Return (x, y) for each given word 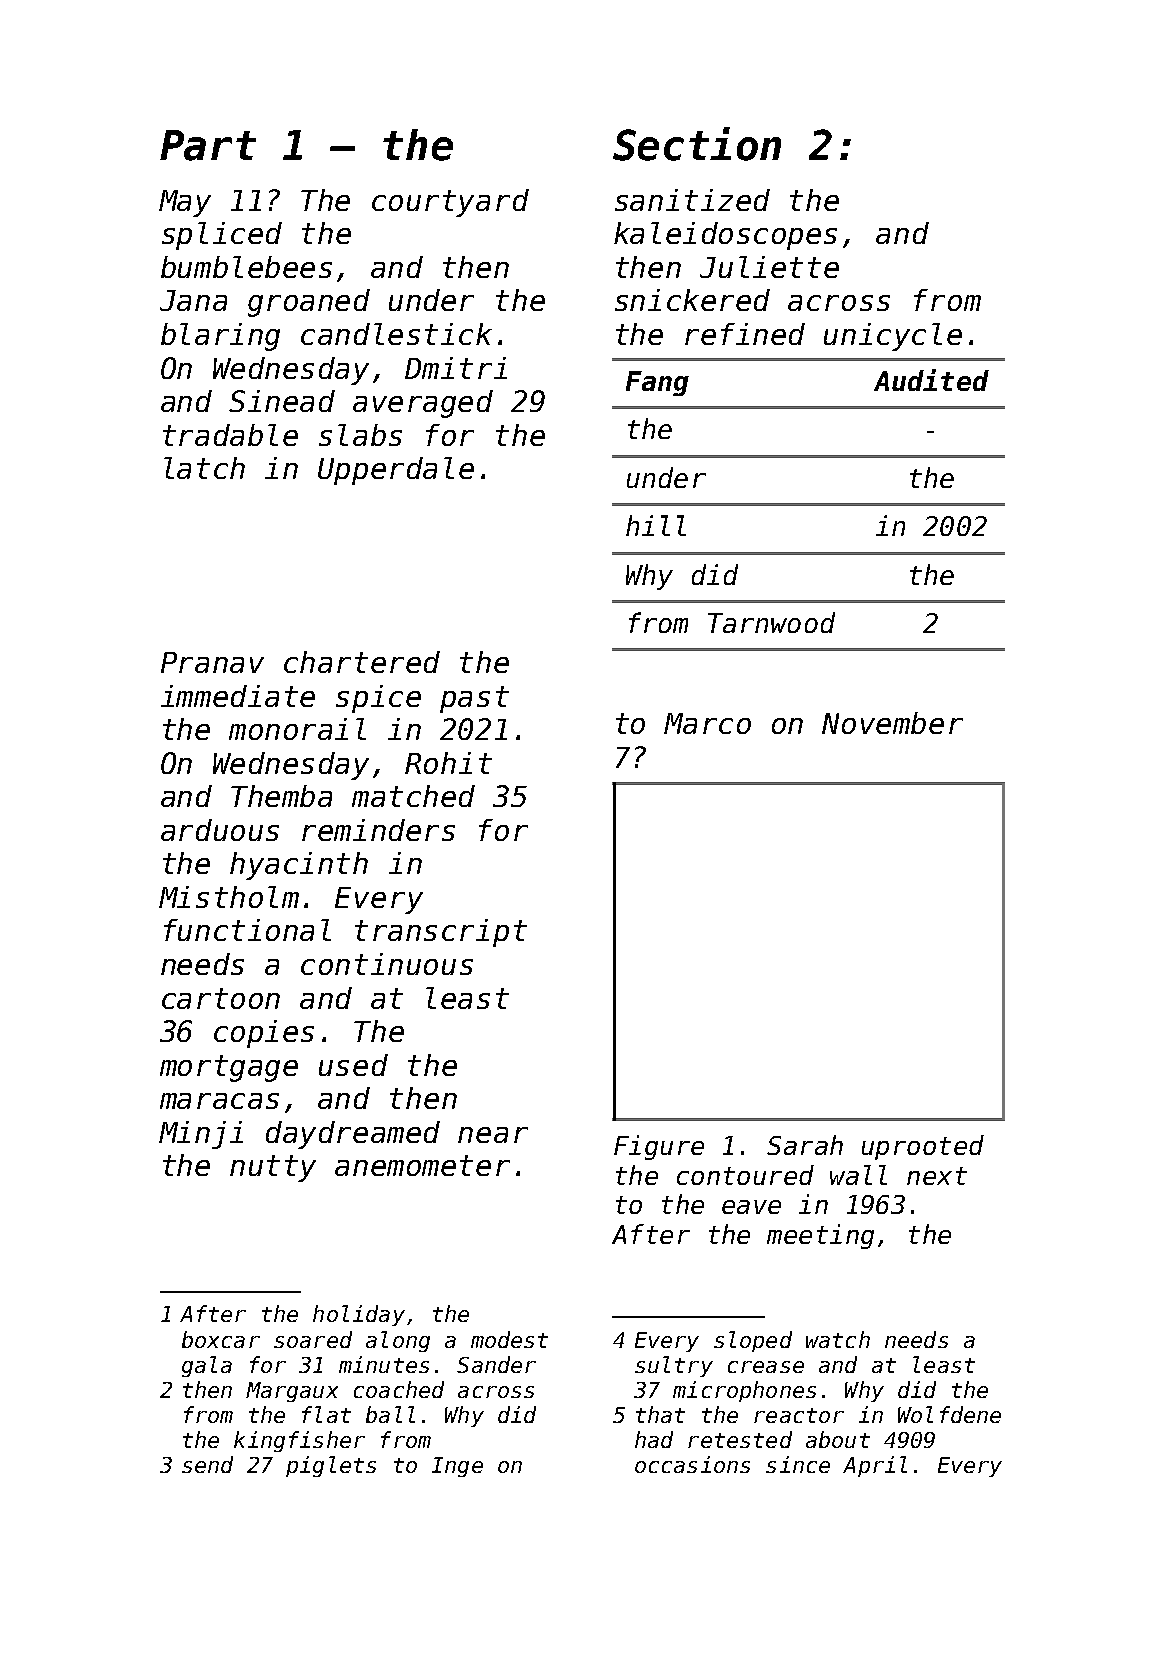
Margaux (292, 1392)
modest (509, 1339)
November (892, 723)
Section (697, 144)
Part (208, 145)
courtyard (450, 203)
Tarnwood (771, 622)
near (493, 1135)
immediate (238, 696)
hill (656, 525)
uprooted (923, 1147)
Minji (201, 1135)
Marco (707, 723)
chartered (362, 662)
